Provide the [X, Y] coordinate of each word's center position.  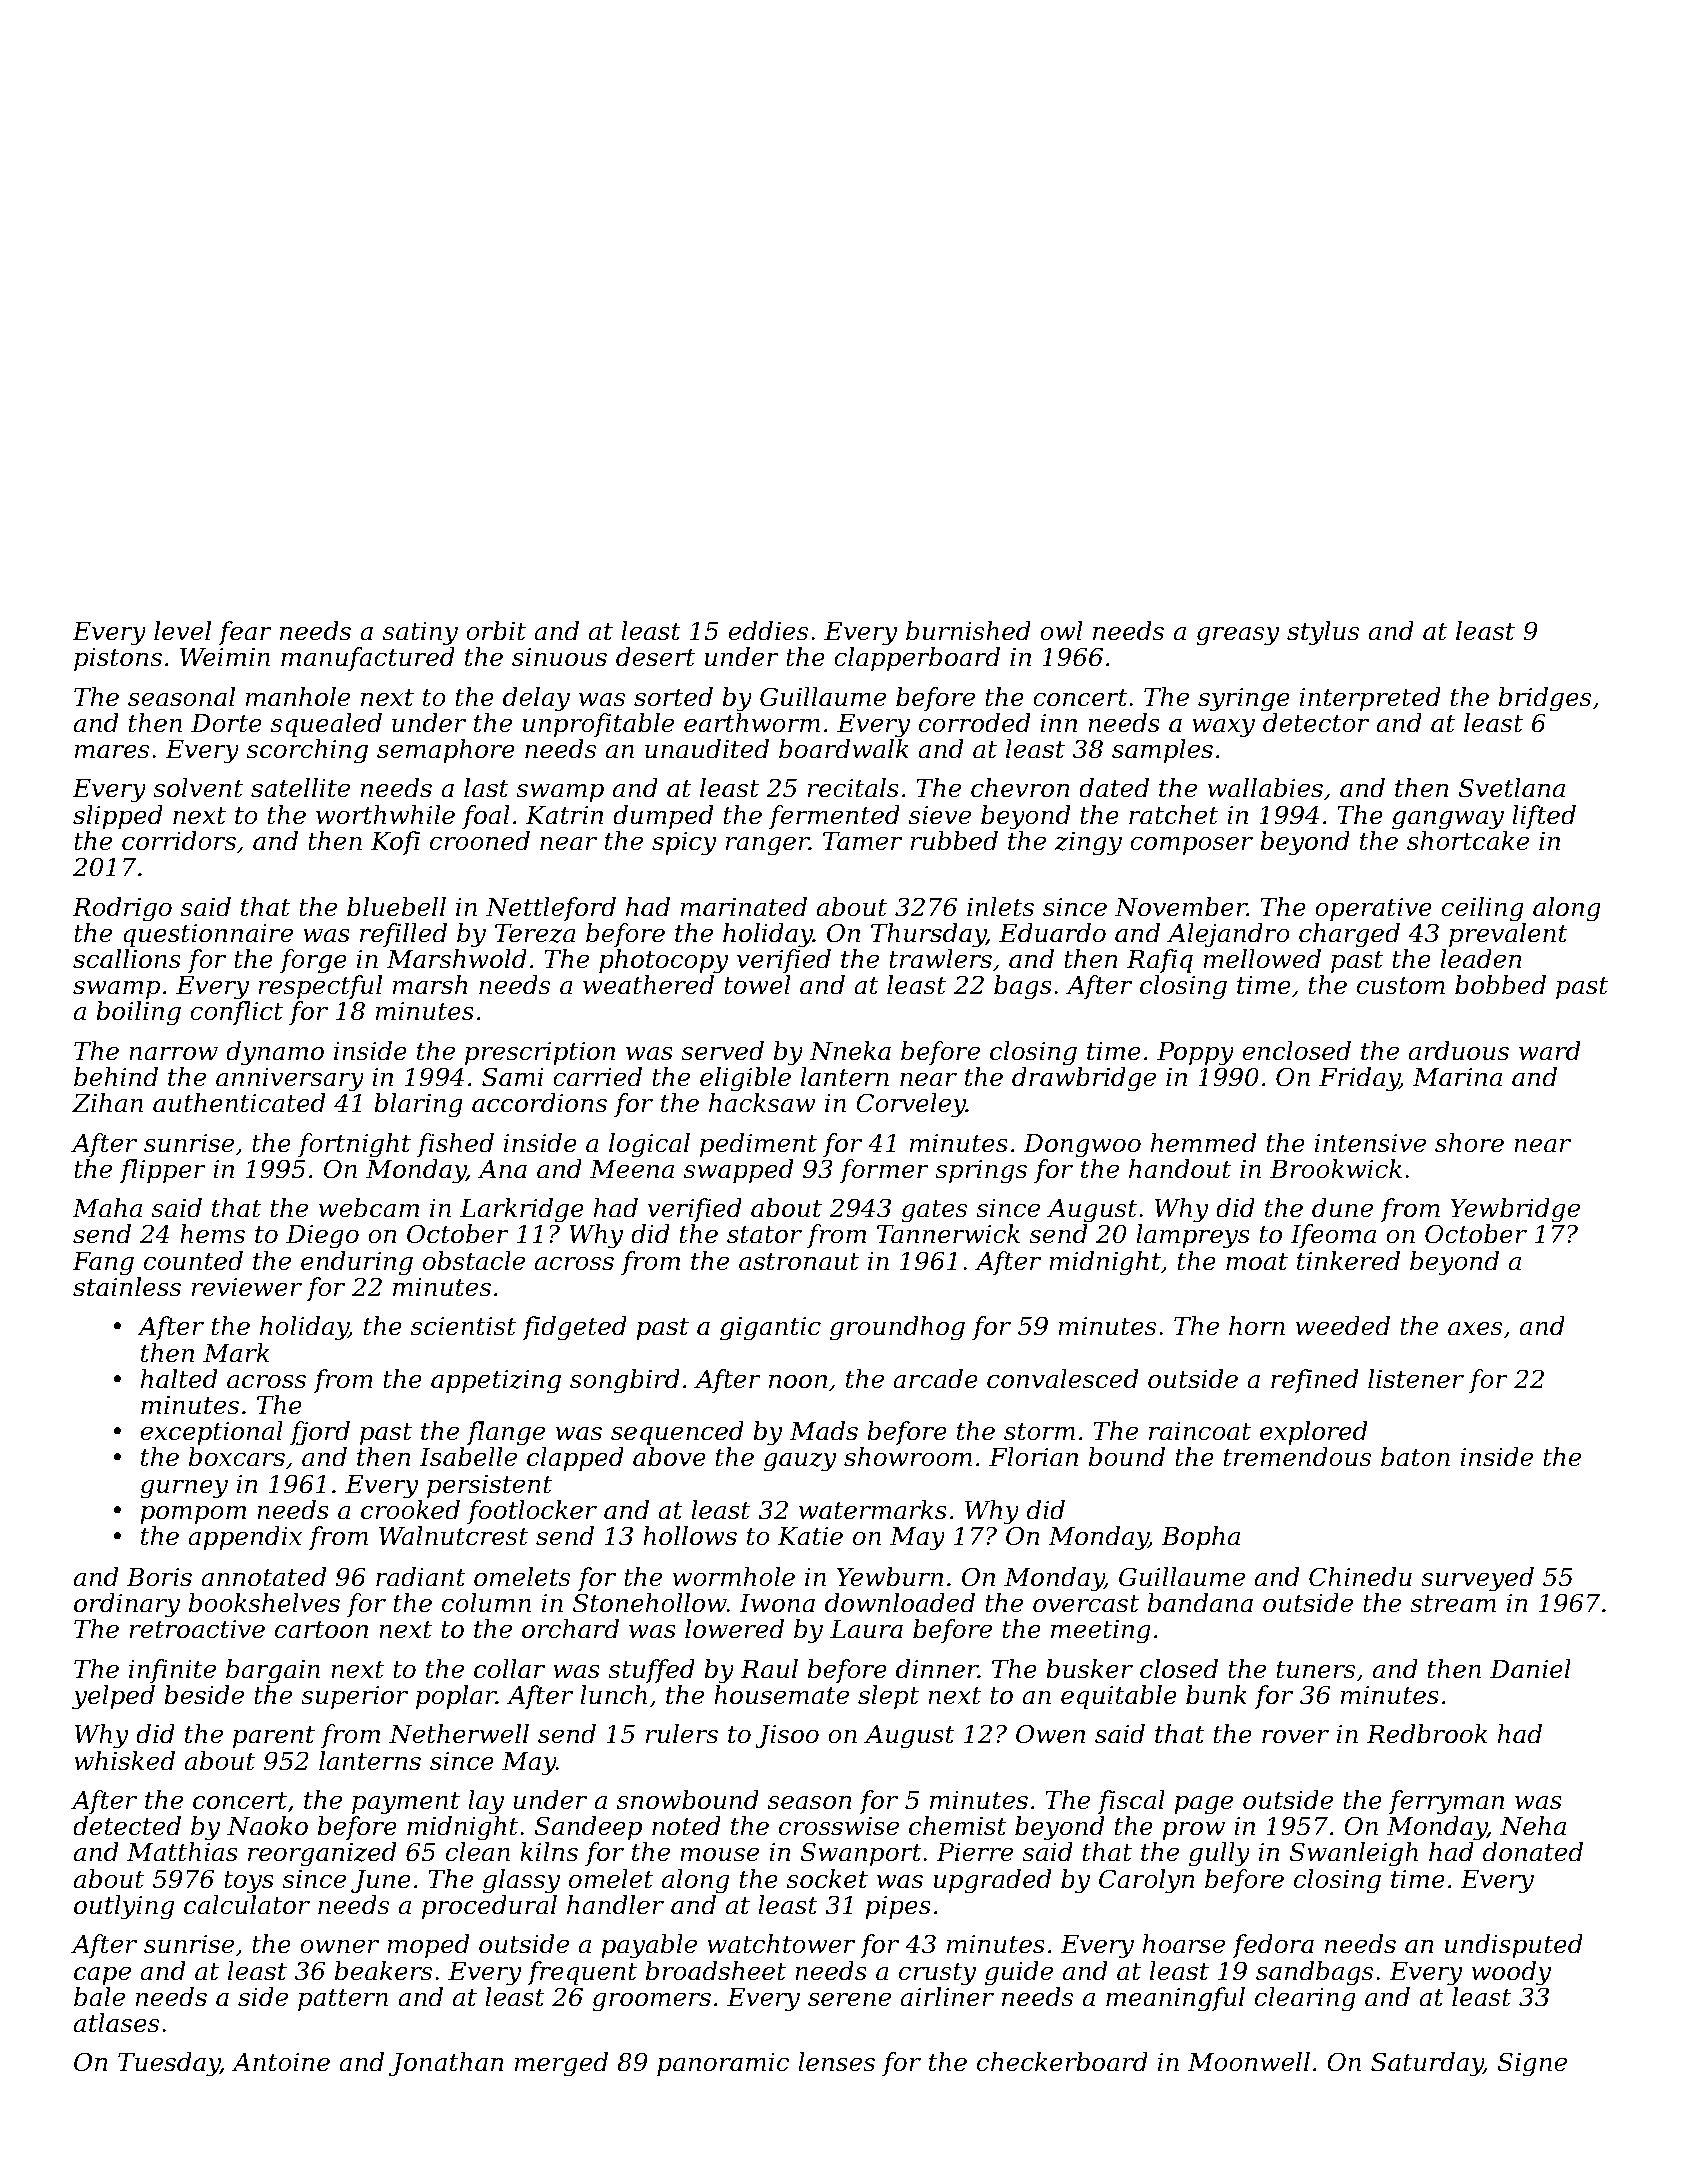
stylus [1323, 633]
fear [245, 633]
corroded [974, 723]
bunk [1216, 1695]
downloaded [900, 1603]
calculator [247, 1905]
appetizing [496, 1382]
